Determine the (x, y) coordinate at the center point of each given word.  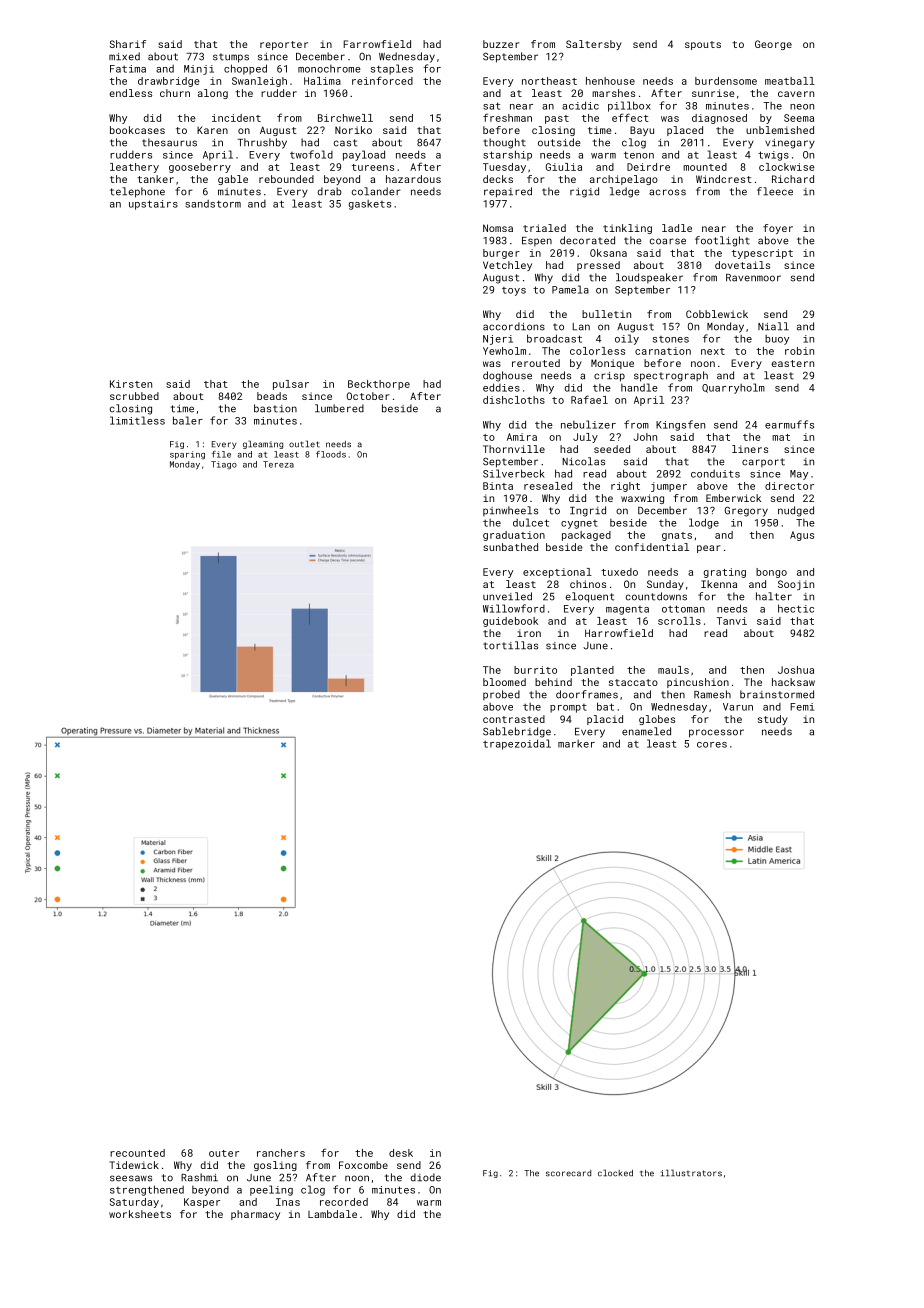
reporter (284, 45)
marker (576, 744)
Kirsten (131, 384)
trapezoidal (517, 744)
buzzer (501, 44)
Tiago (224, 465)
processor (716, 733)
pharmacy (255, 1215)
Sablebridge (517, 732)
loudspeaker (649, 278)
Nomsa (498, 228)
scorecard (568, 1173)
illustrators (691, 1173)
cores (712, 745)
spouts (703, 45)
